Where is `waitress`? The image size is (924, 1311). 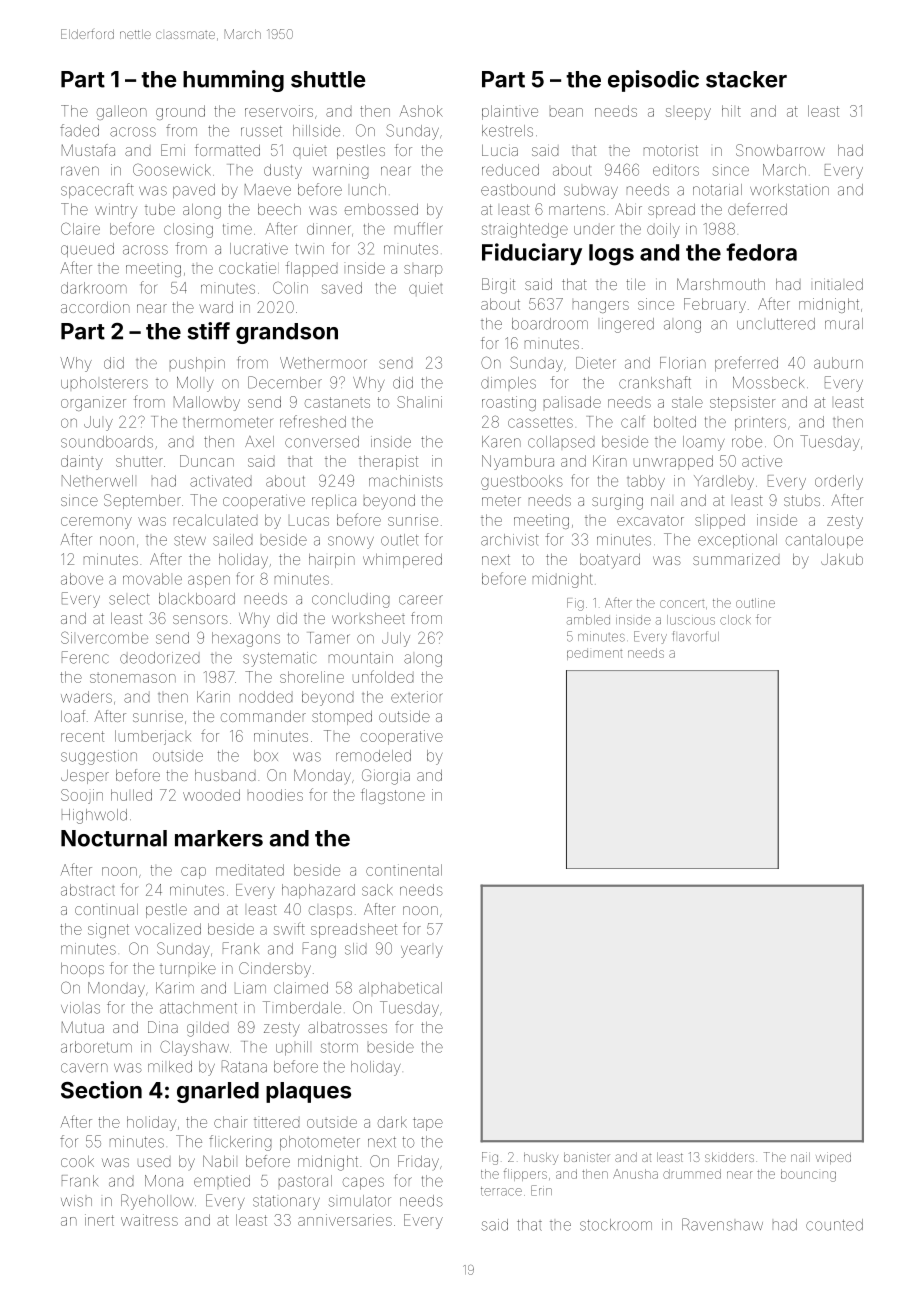
waitress is located at coordinates (149, 1220).
